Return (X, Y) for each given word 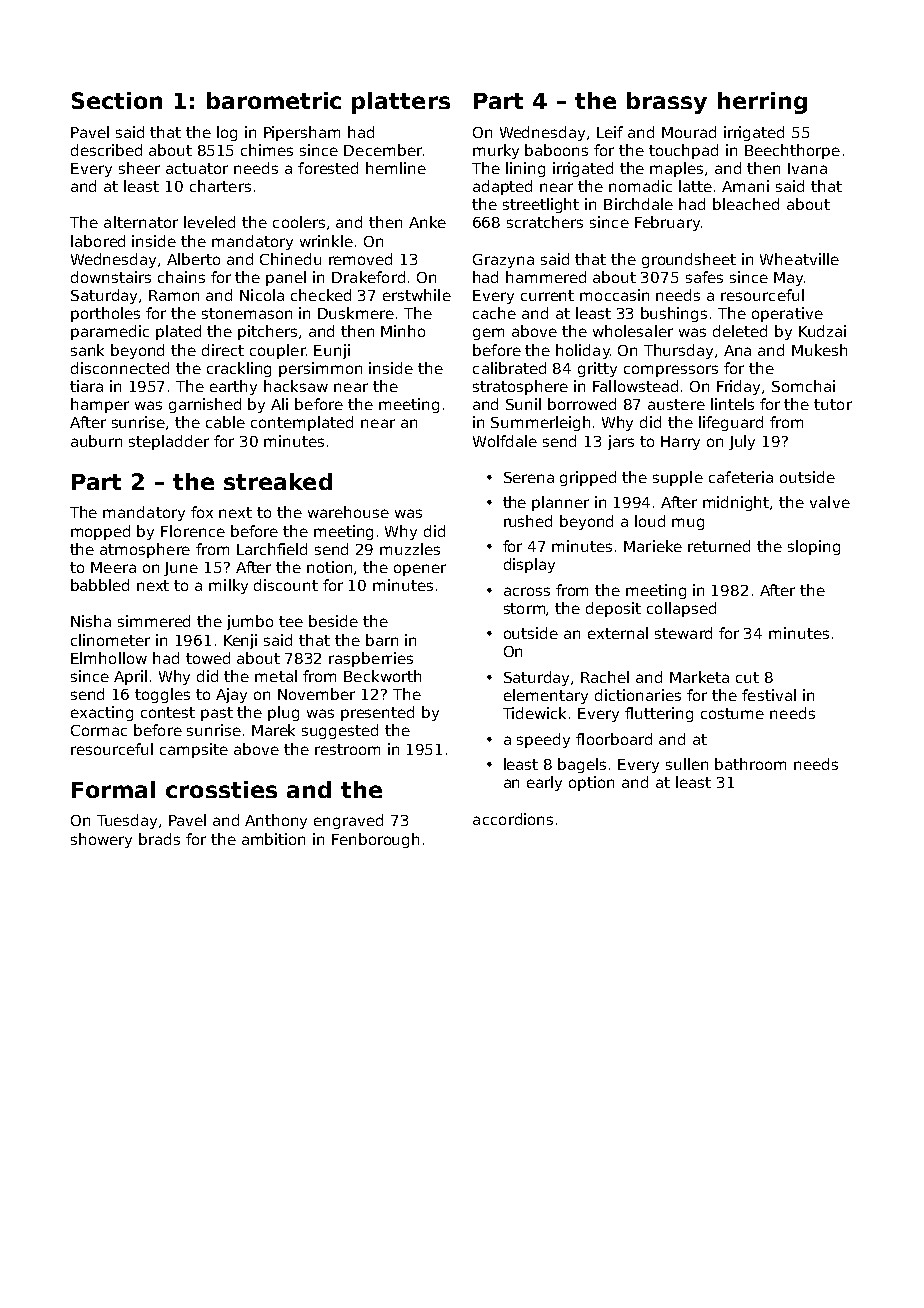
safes (704, 277)
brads (159, 839)
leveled (209, 222)
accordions (513, 819)
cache (494, 313)
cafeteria (741, 477)
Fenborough (375, 840)
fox (202, 512)
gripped (588, 478)
